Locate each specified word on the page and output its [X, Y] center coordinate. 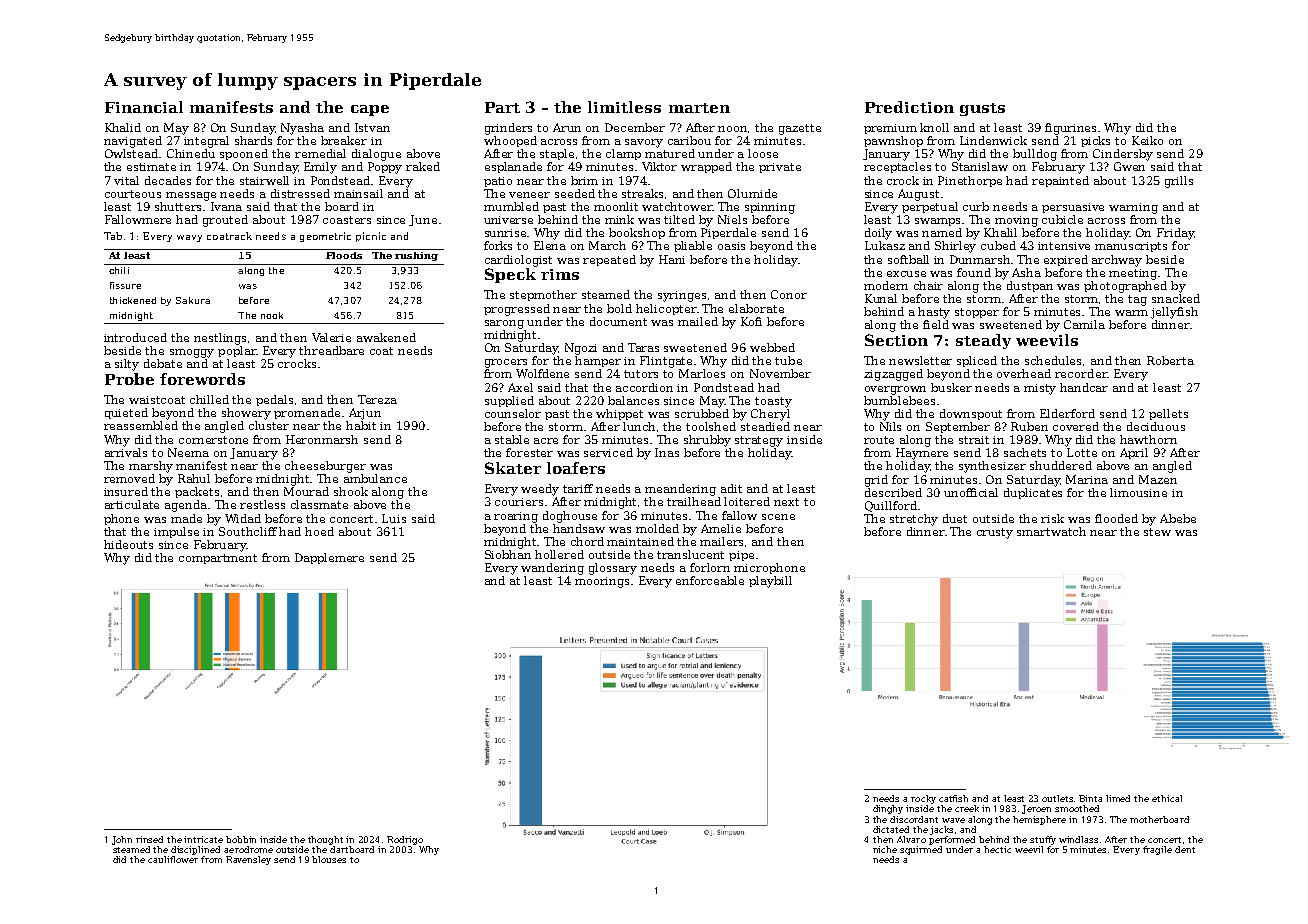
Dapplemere [329, 558]
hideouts [128, 544]
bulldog [1035, 155]
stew [1157, 532]
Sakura [193, 300]
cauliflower [173, 859]
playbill [770, 582]
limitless [624, 107]
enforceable [710, 580]
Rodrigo [405, 840]
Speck [510, 275]
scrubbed [702, 413]
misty [1040, 389]
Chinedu [191, 153]
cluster [269, 425]
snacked [1176, 298]
